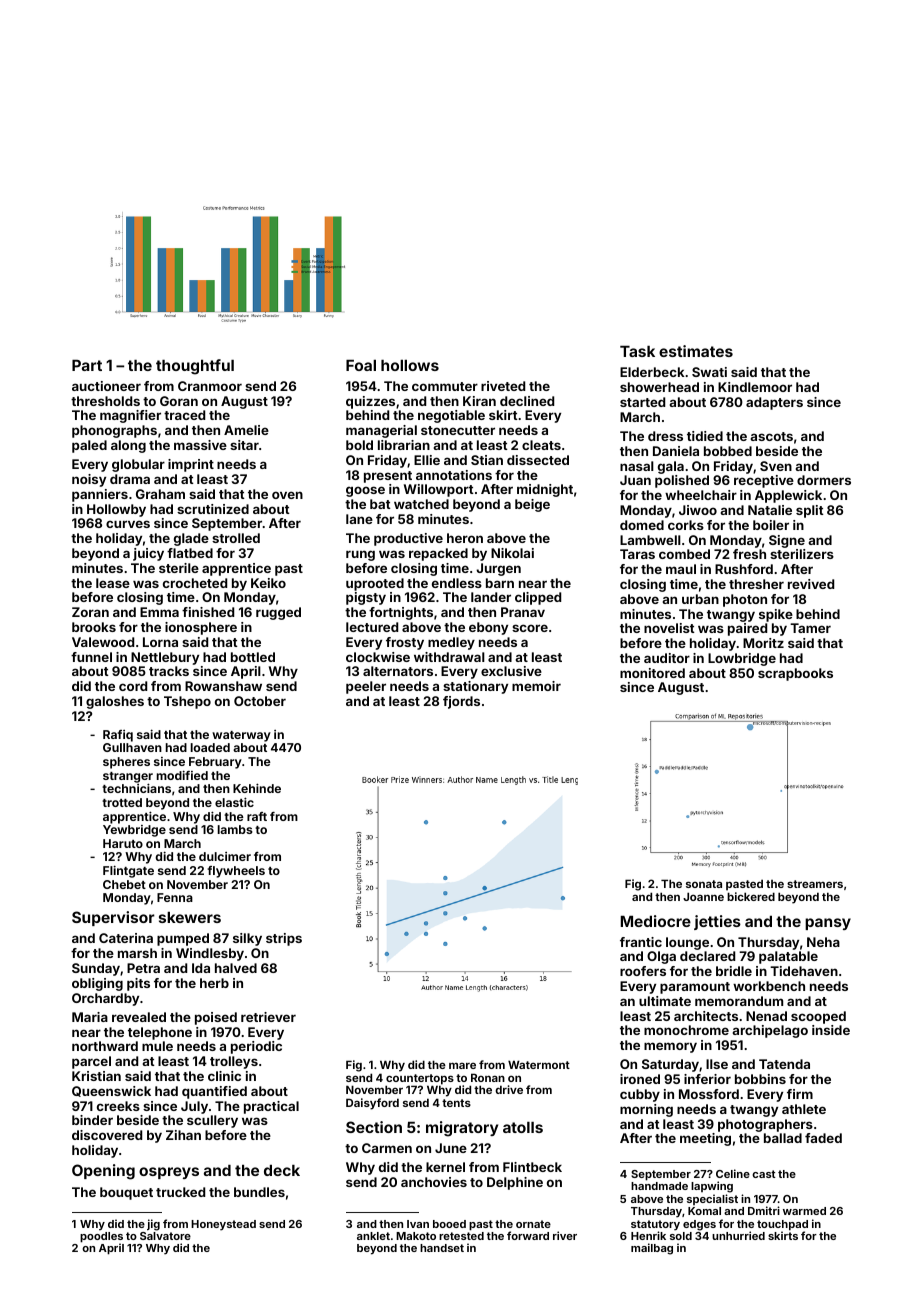  I want to click on Amelie, so click(246, 430).
